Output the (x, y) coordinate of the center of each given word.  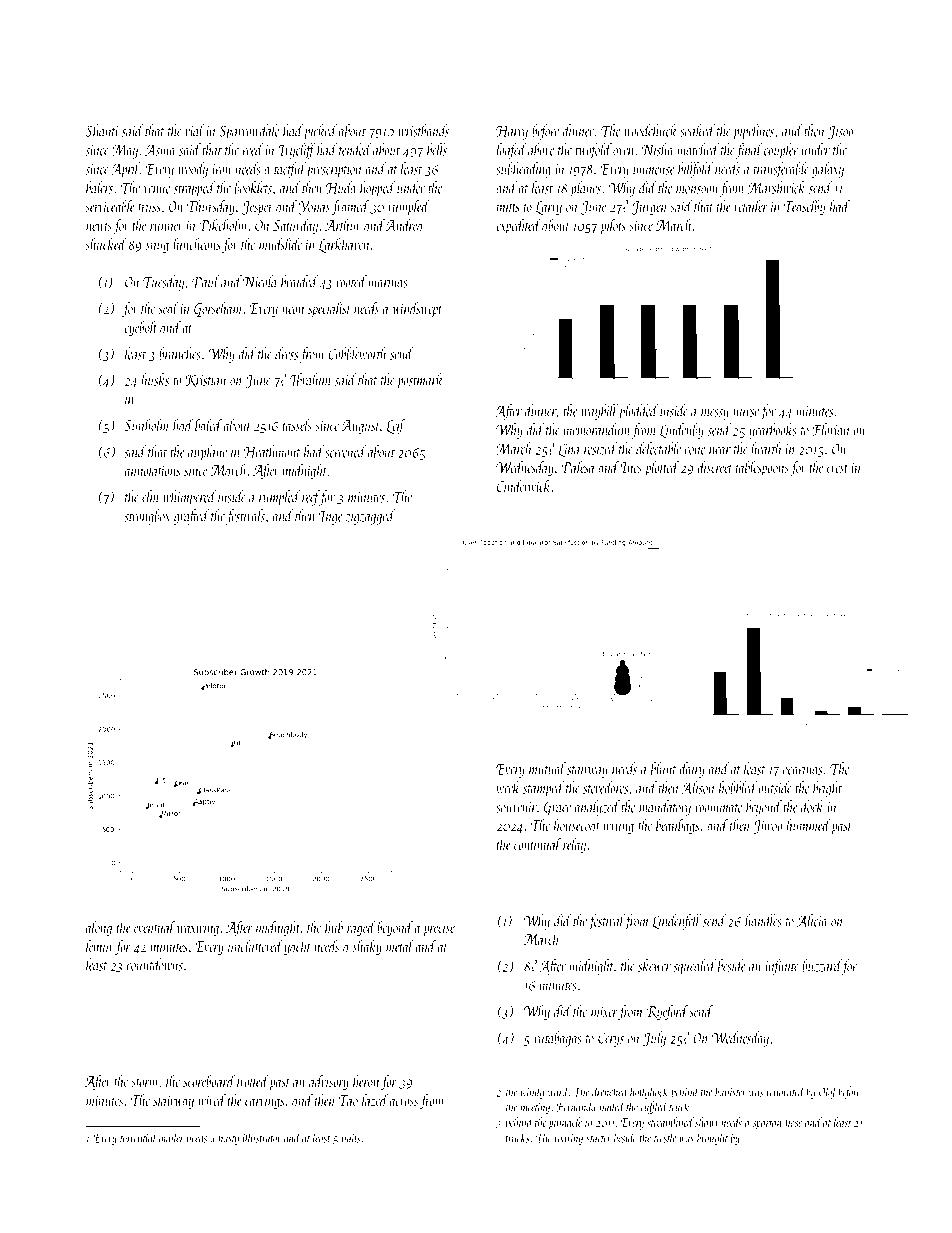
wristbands (424, 130)
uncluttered (255, 946)
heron (366, 1081)
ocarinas (803, 769)
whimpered (190, 498)
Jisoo (840, 132)
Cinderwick (524, 486)
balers (99, 187)
